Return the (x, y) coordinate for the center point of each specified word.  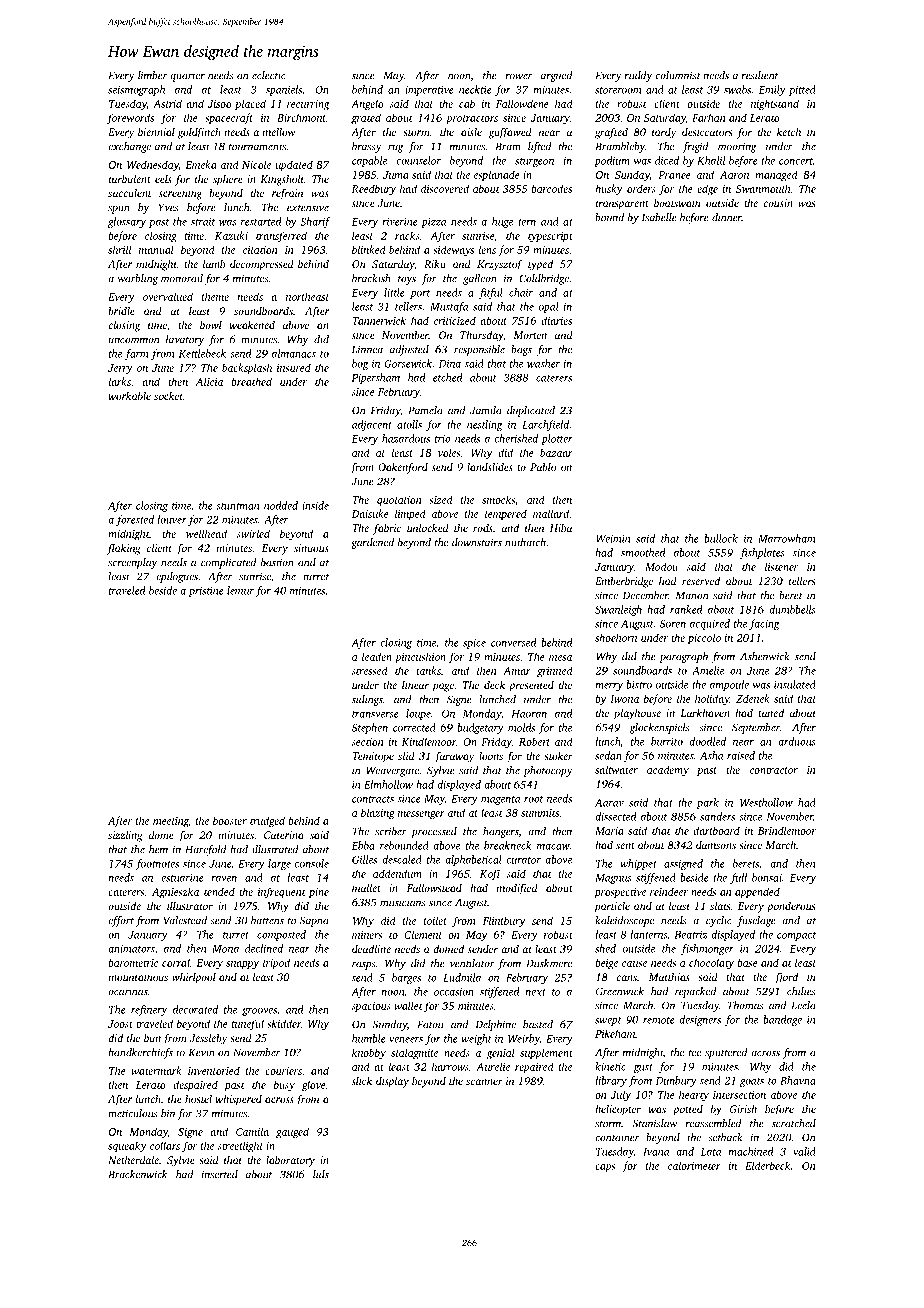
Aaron (734, 175)
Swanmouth (763, 188)
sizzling (125, 836)
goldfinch (199, 133)
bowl (211, 325)
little (394, 292)
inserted (220, 1174)
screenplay (132, 563)
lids (321, 1174)
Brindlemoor (787, 830)
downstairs (477, 542)
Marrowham (786, 538)
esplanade (497, 175)
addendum (397, 873)
